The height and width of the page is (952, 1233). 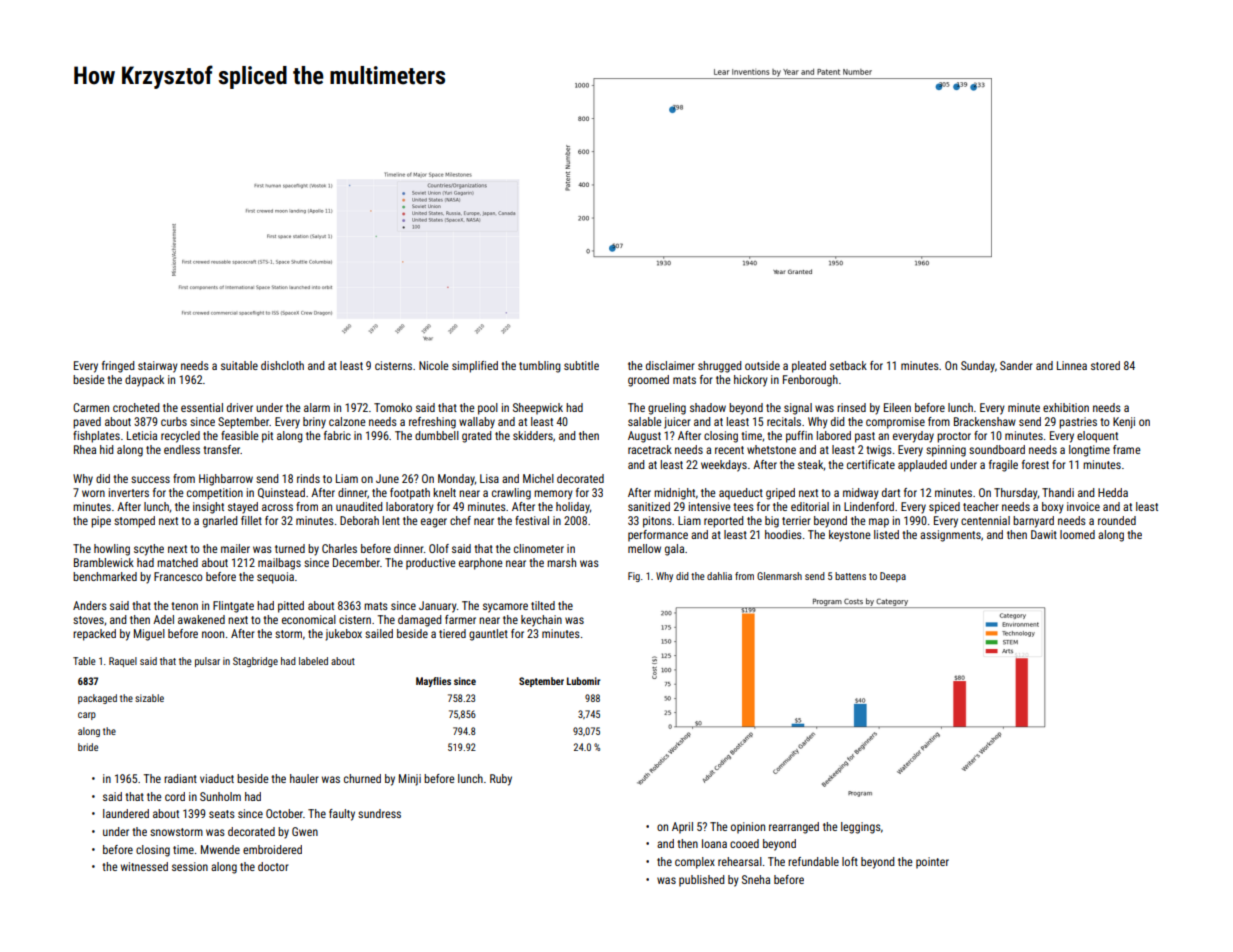 I want to click on tilted, so click(x=543, y=605).
